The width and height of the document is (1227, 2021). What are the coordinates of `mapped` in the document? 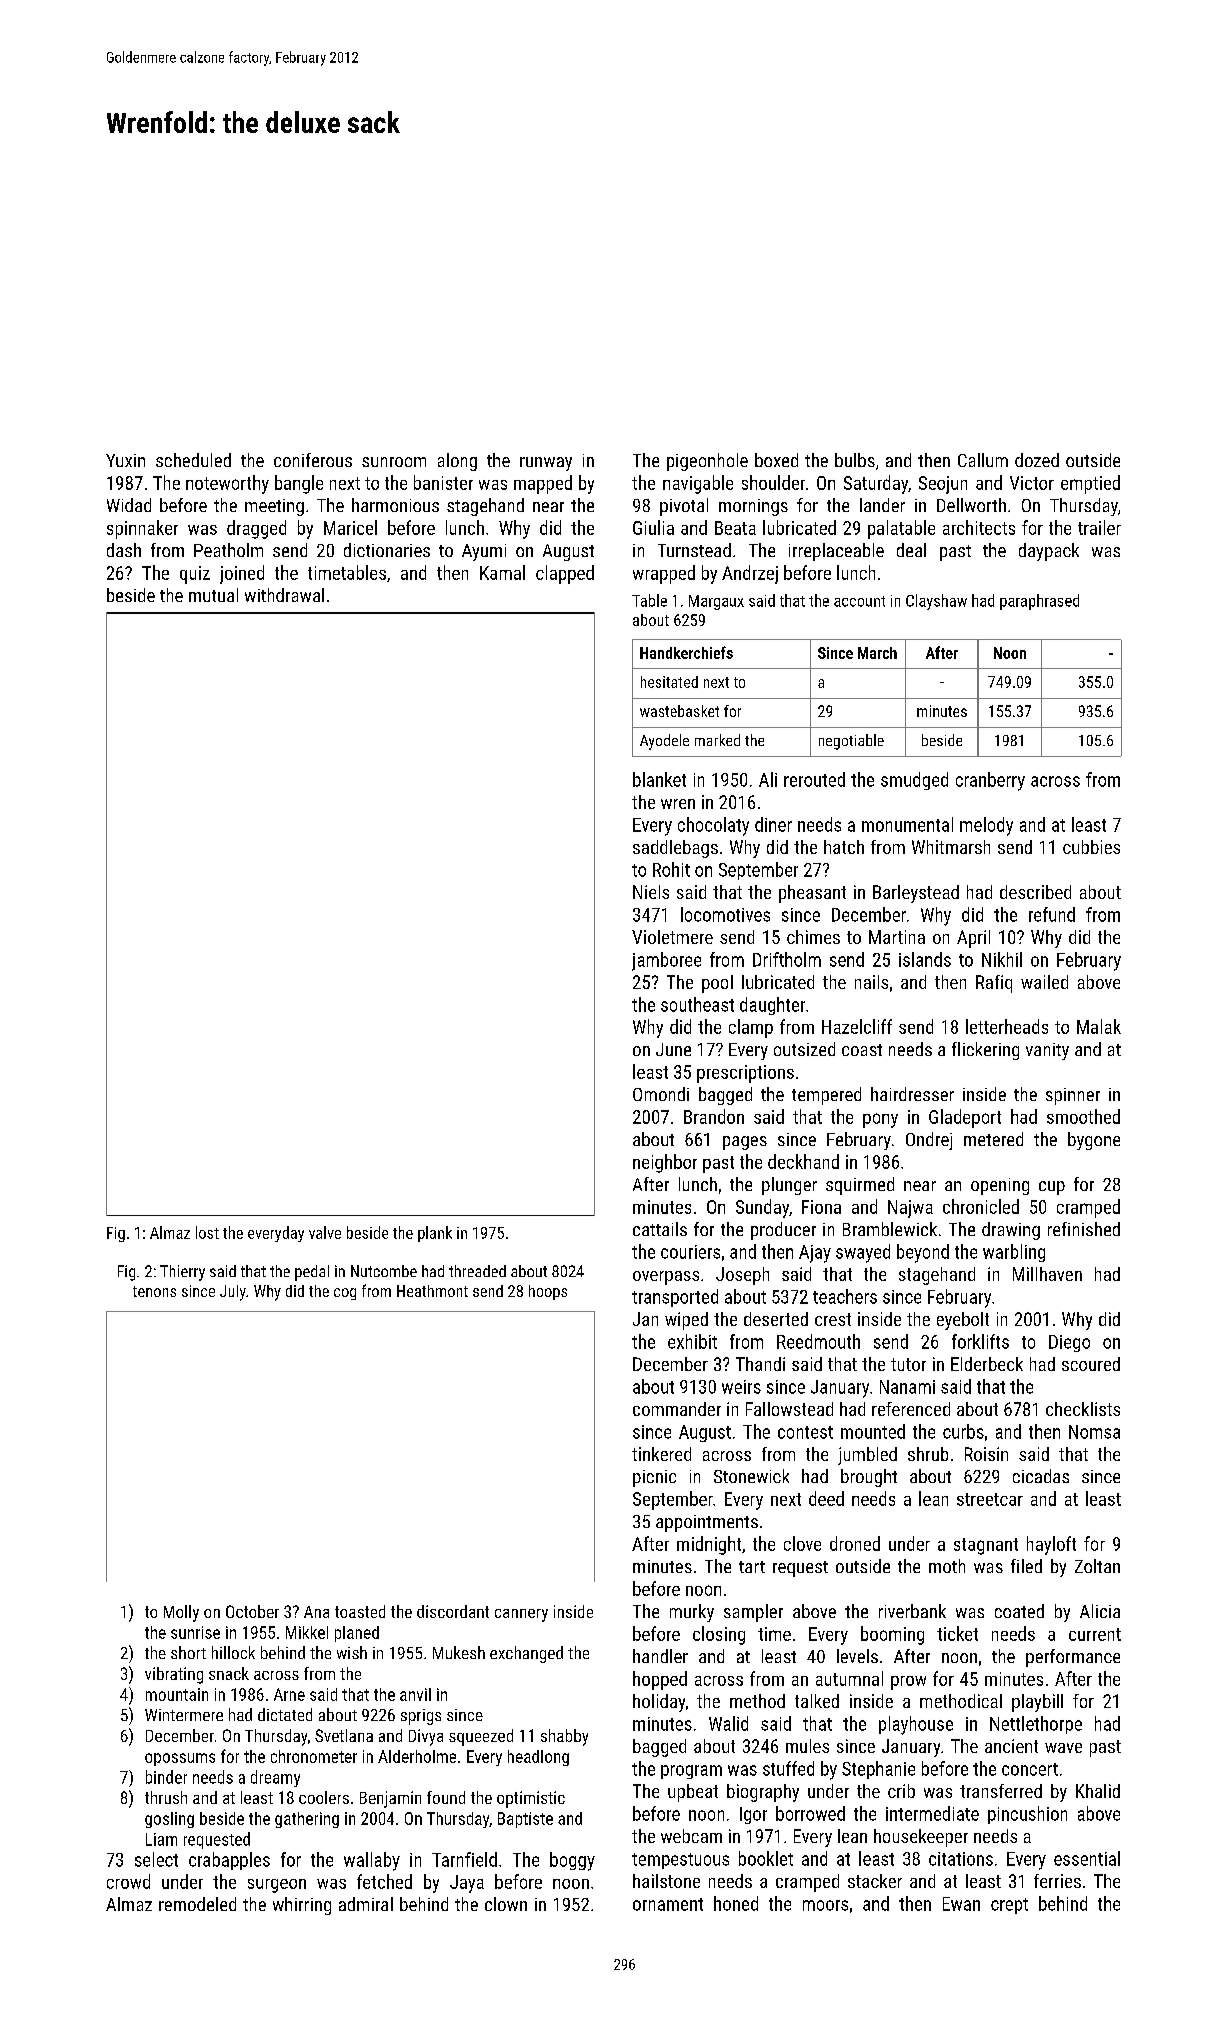 It's located at (543, 484).
